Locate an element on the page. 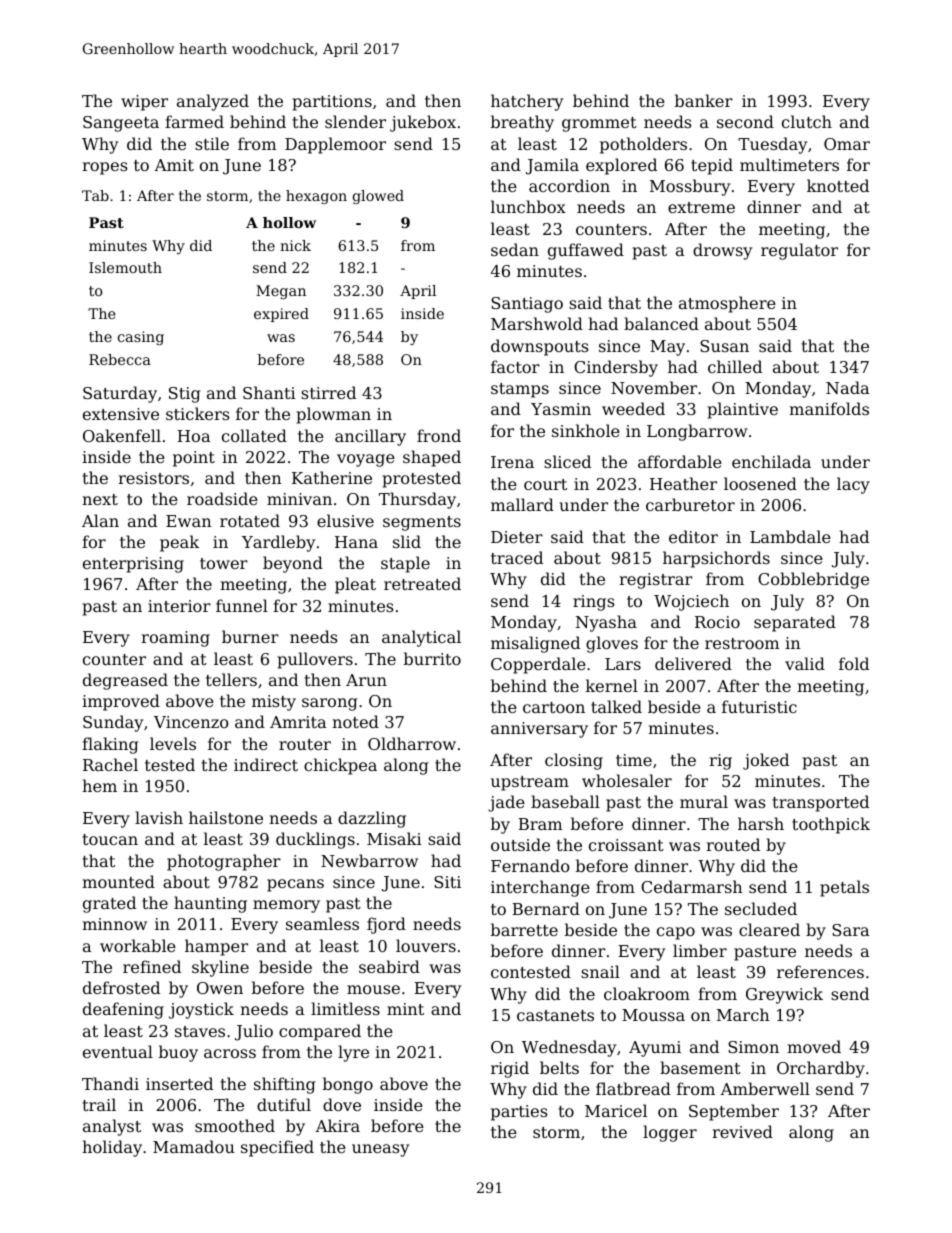 Image resolution: width=952 pixels, height=1233 pixels. uneasy is located at coordinates (380, 1150).
